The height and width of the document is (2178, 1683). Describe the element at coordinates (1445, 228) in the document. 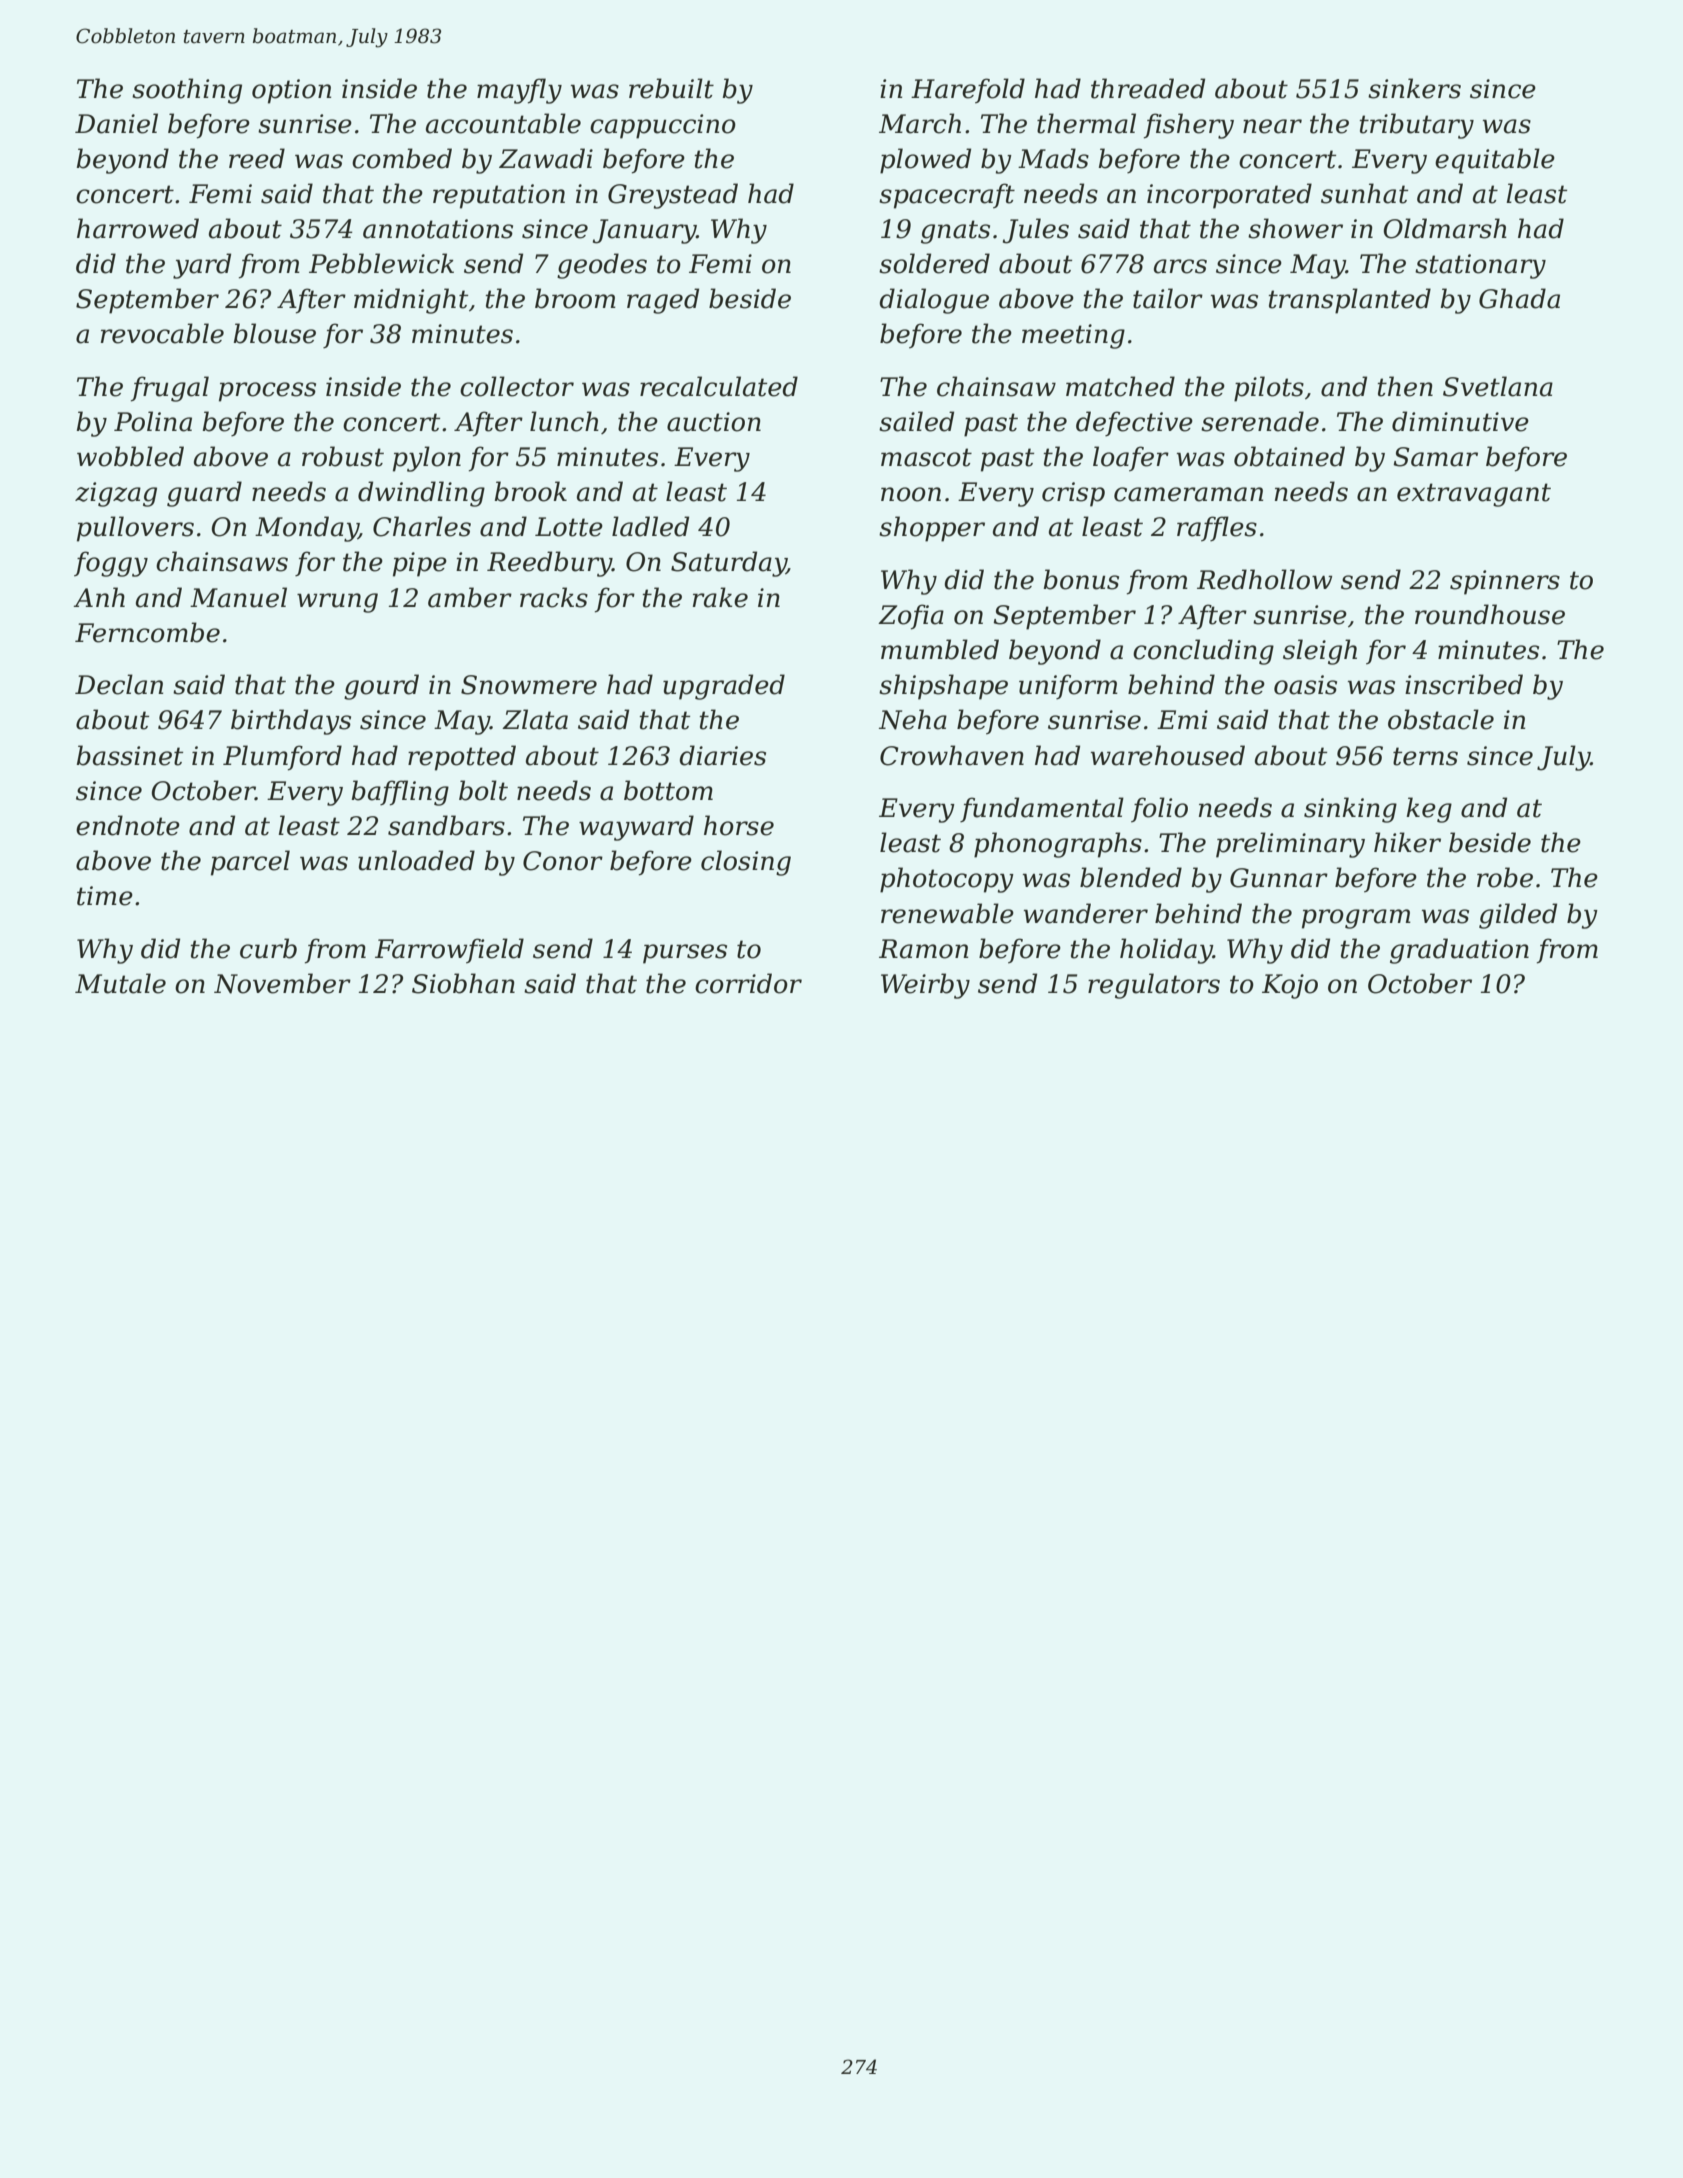

I see `Oldmarsh` at that location.
